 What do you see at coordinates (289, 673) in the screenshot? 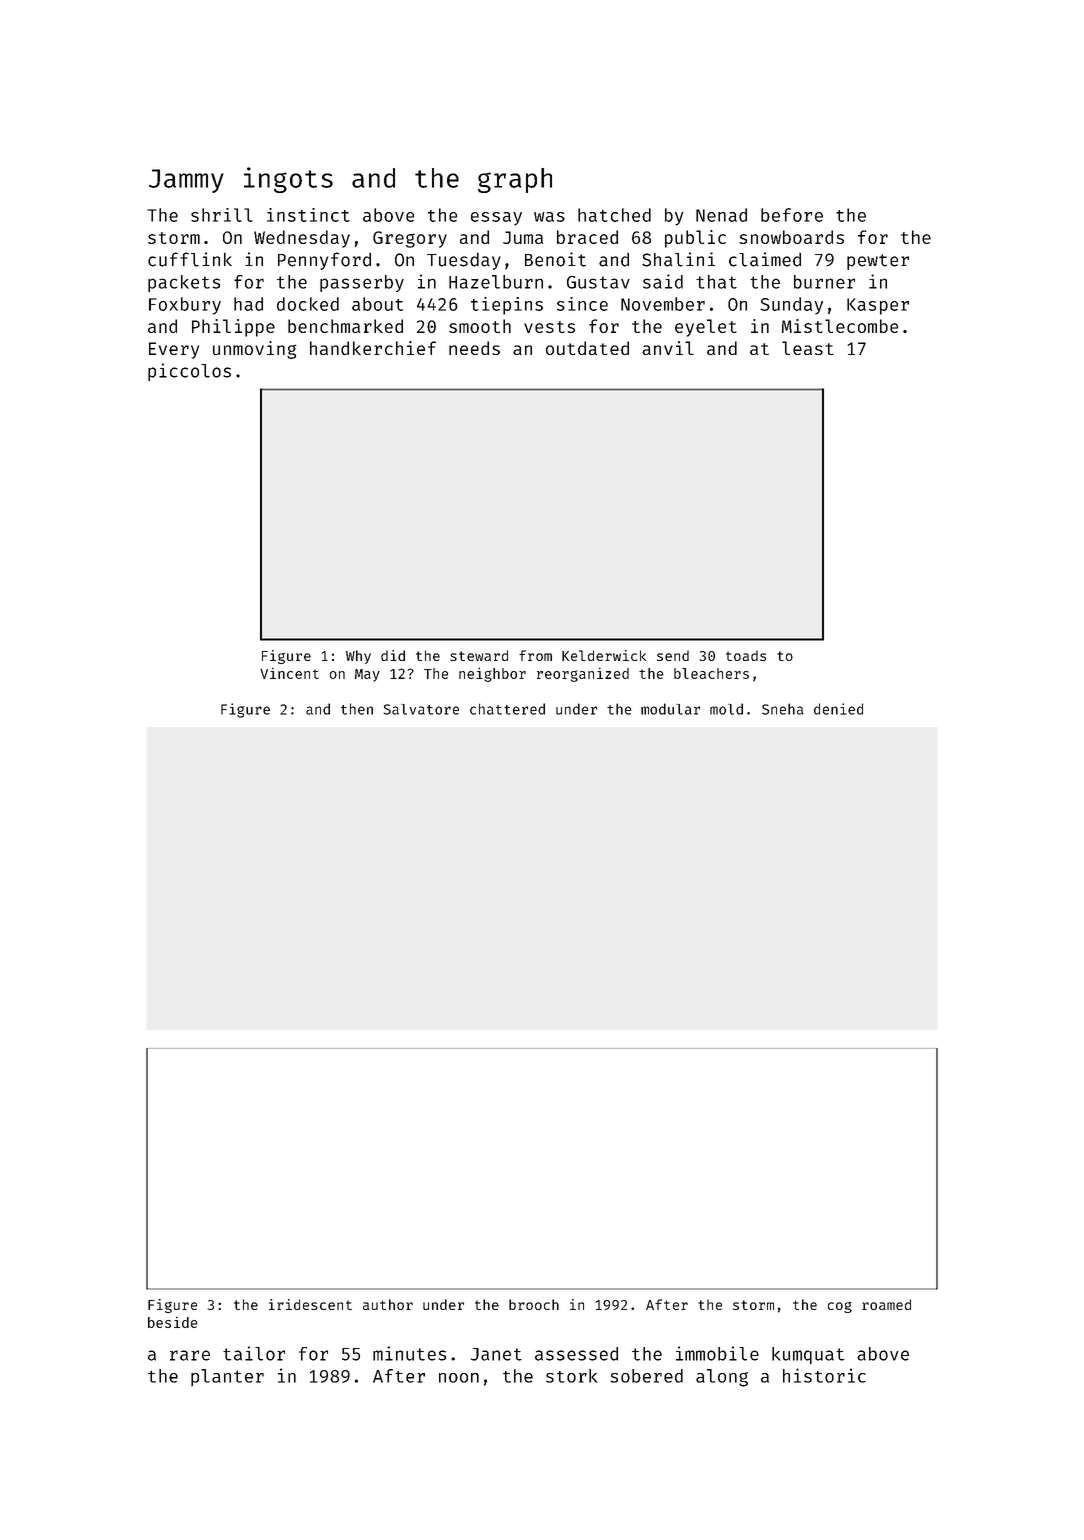
I see `Vincent` at bounding box center [289, 673].
